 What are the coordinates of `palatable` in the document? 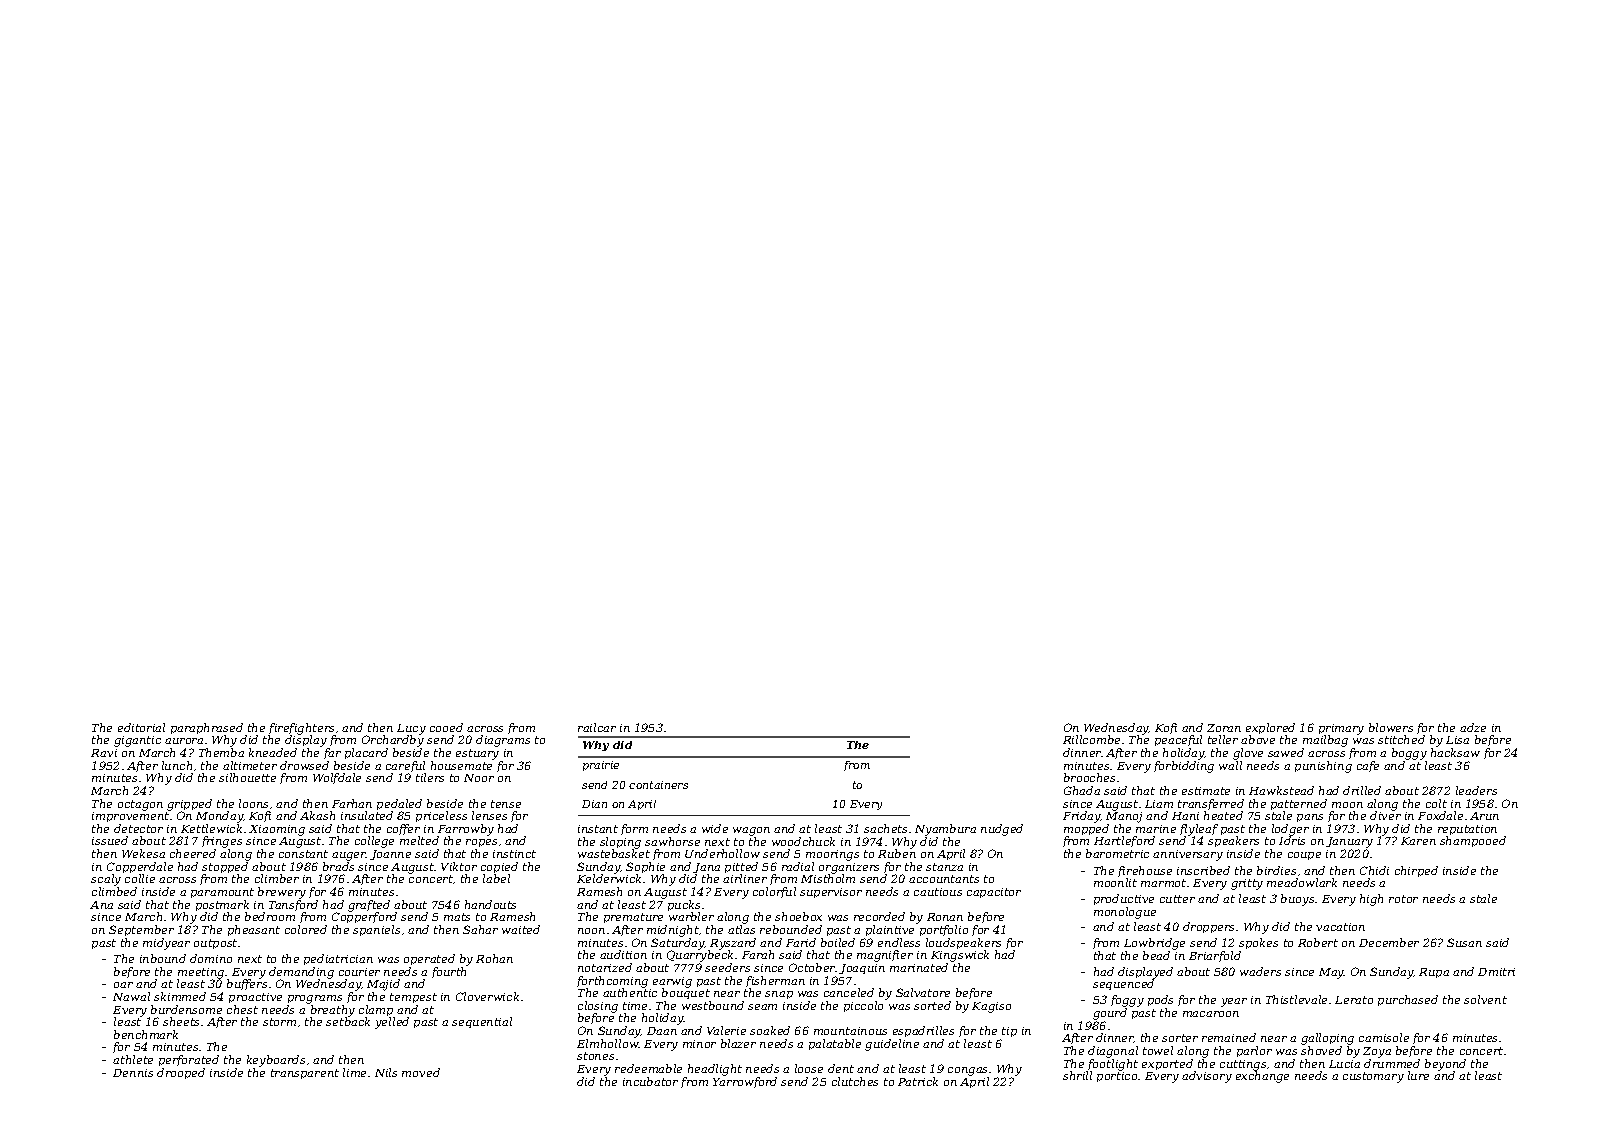 It's located at (835, 1044).
